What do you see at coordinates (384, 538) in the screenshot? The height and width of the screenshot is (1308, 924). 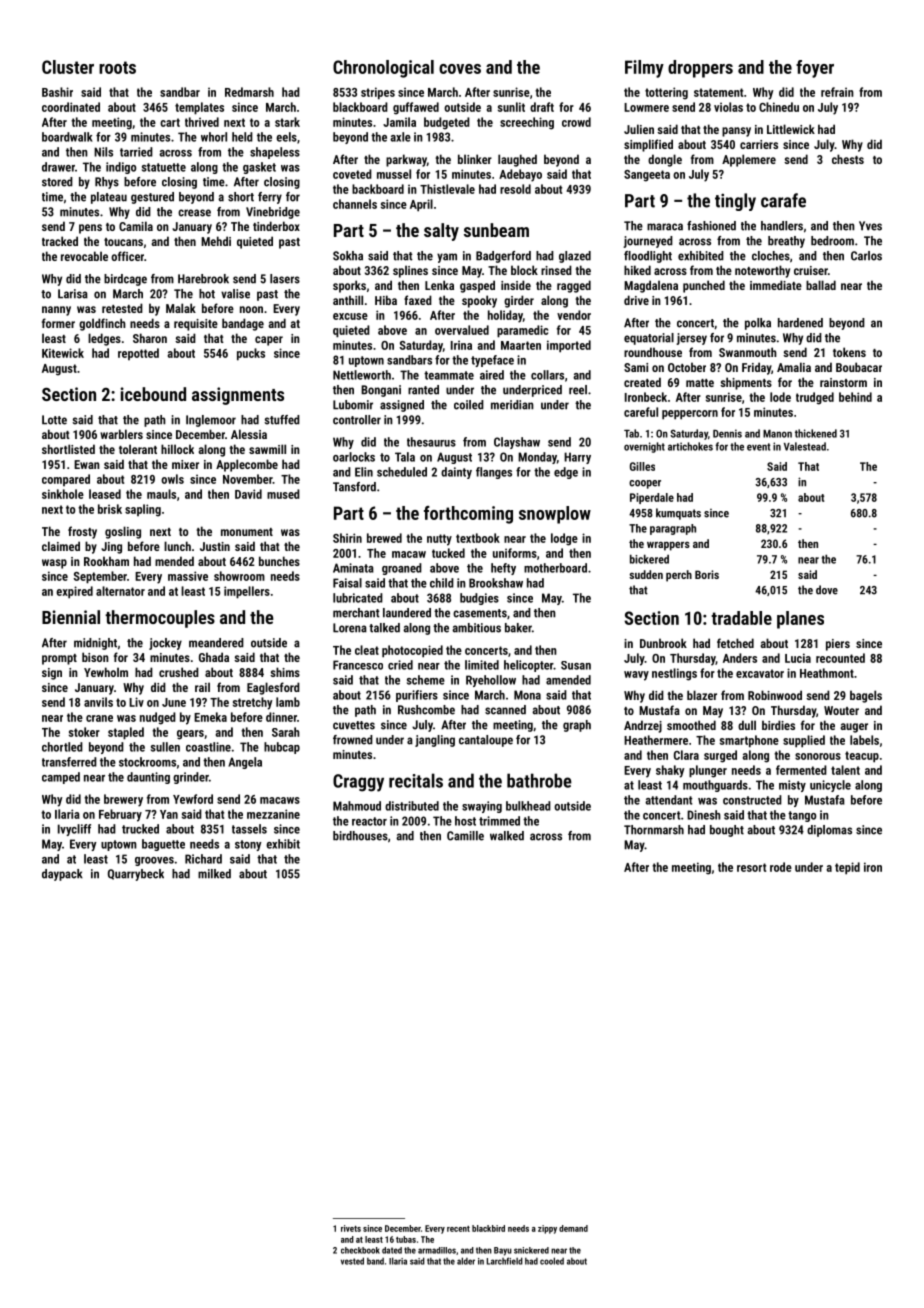 I see `brewed` at bounding box center [384, 538].
